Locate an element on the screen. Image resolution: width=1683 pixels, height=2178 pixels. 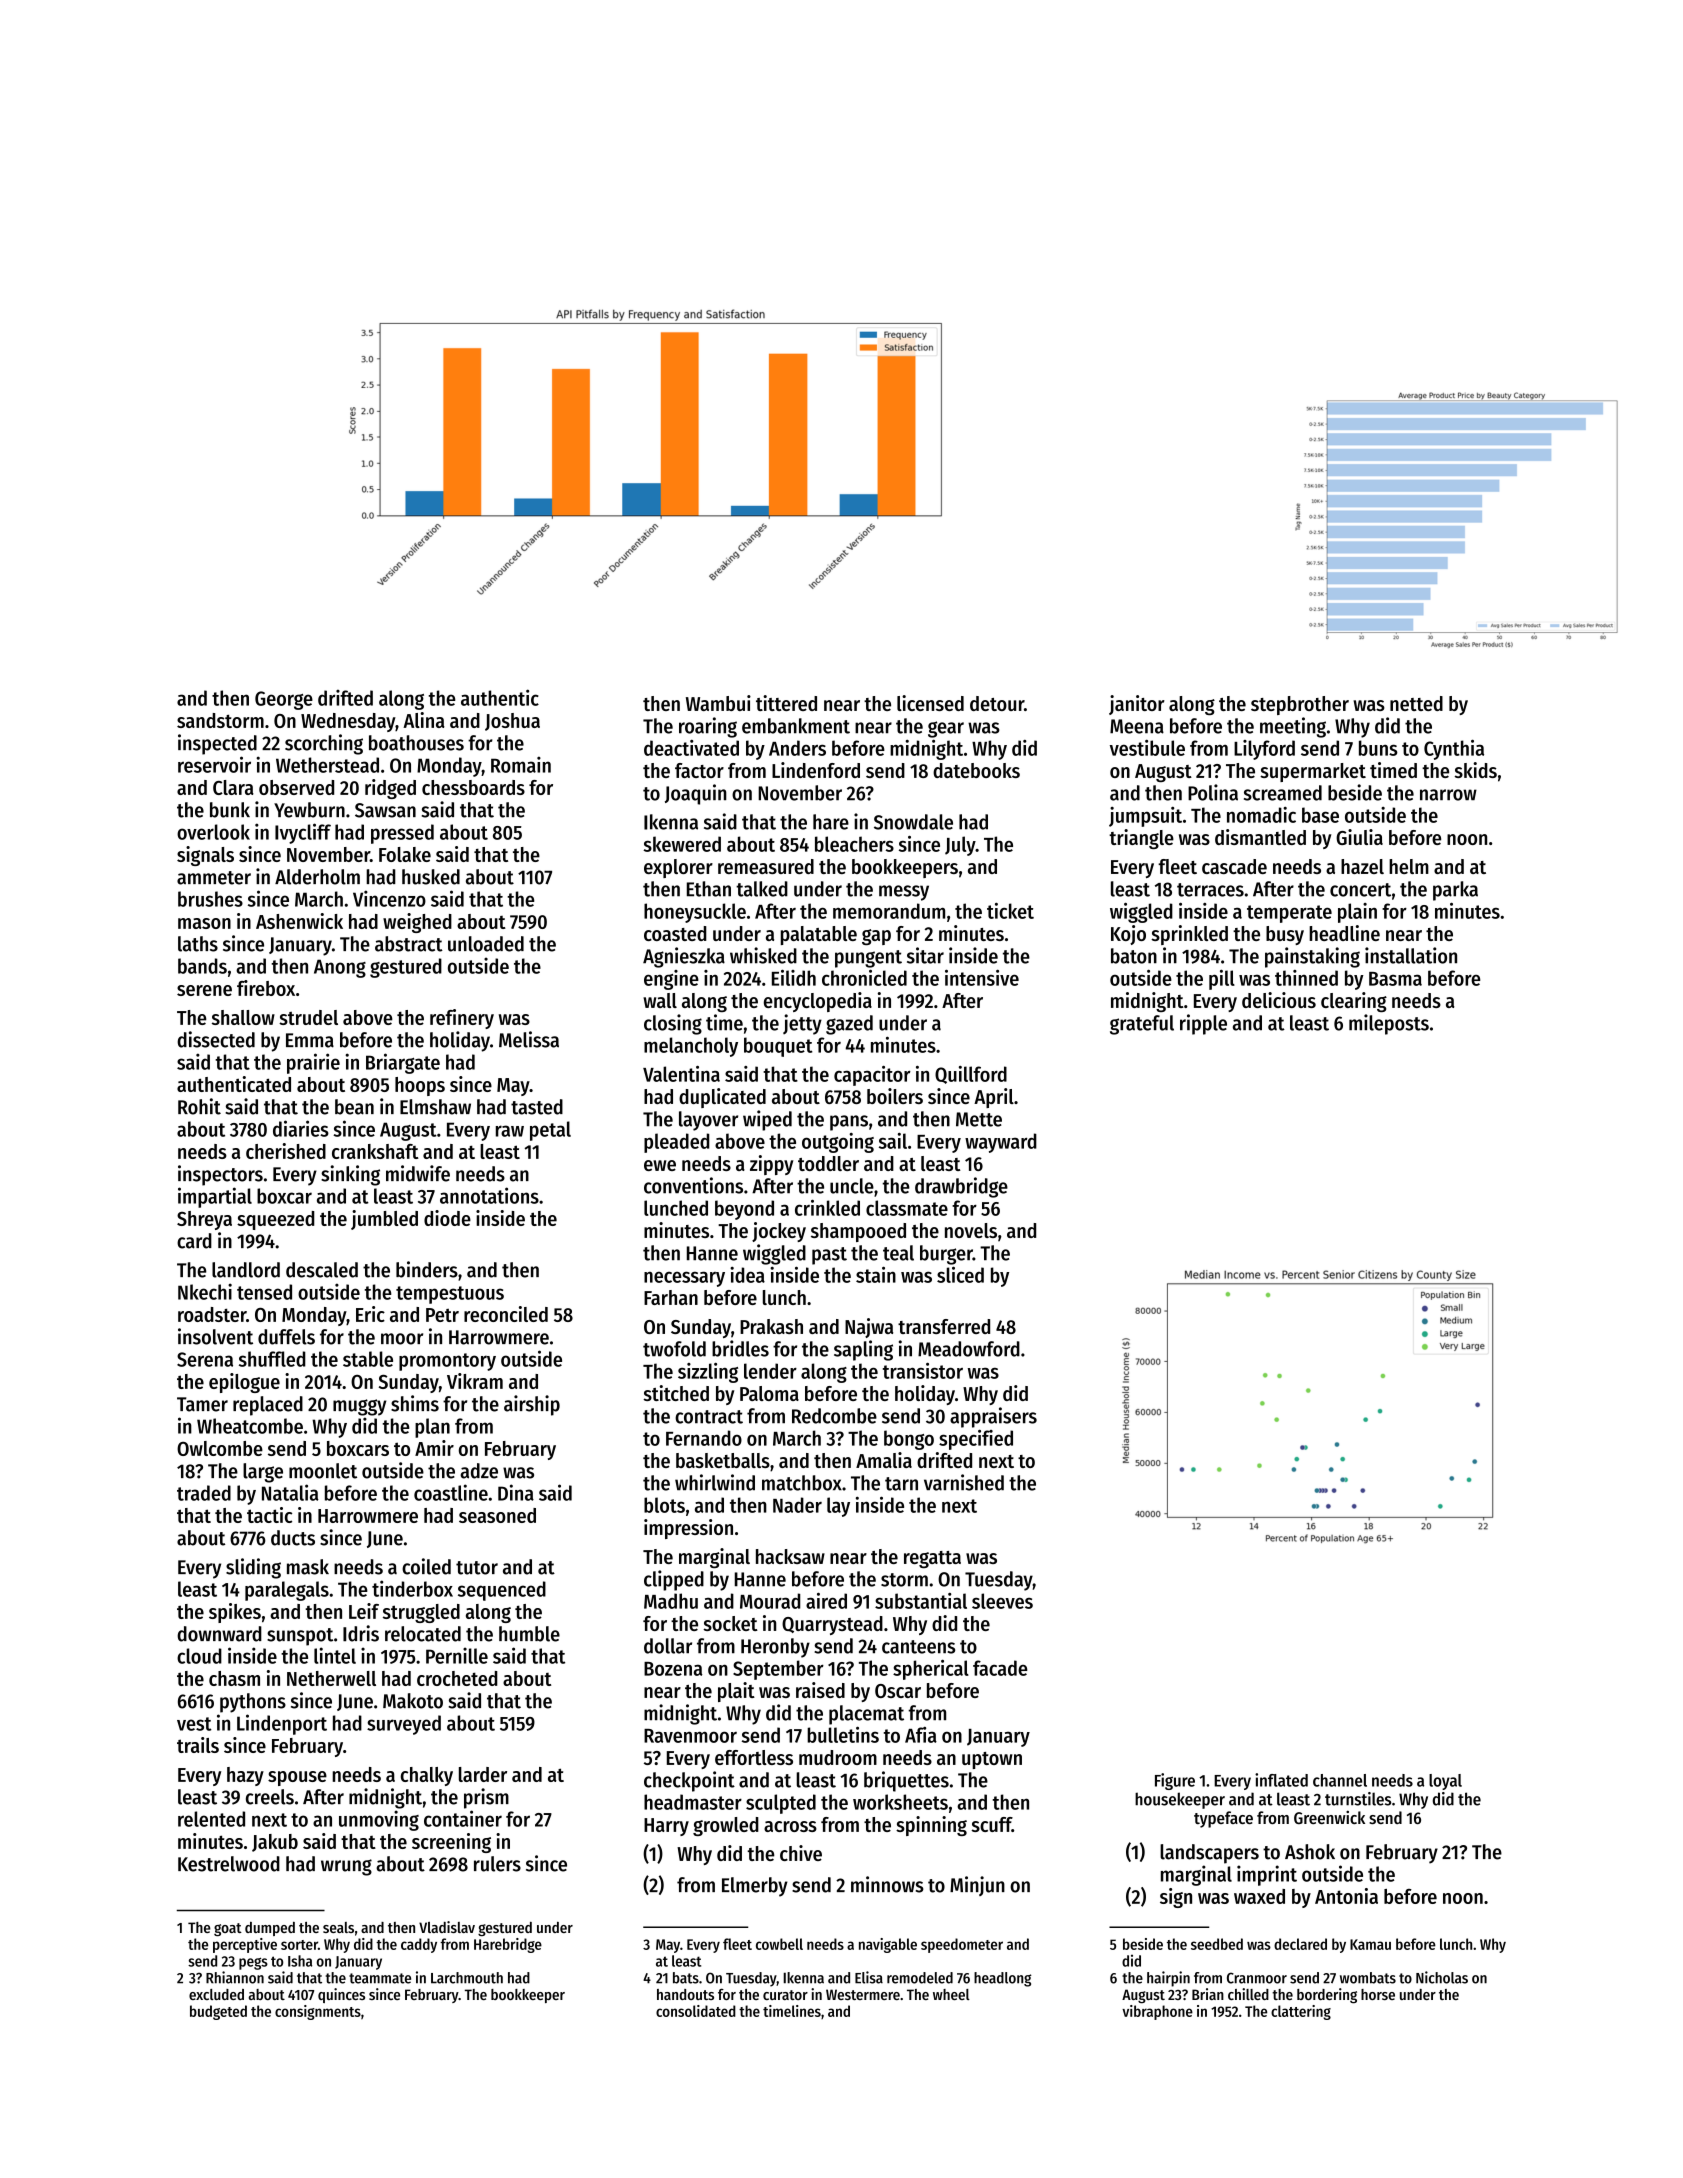
mileposts is located at coordinates (1389, 1024).
